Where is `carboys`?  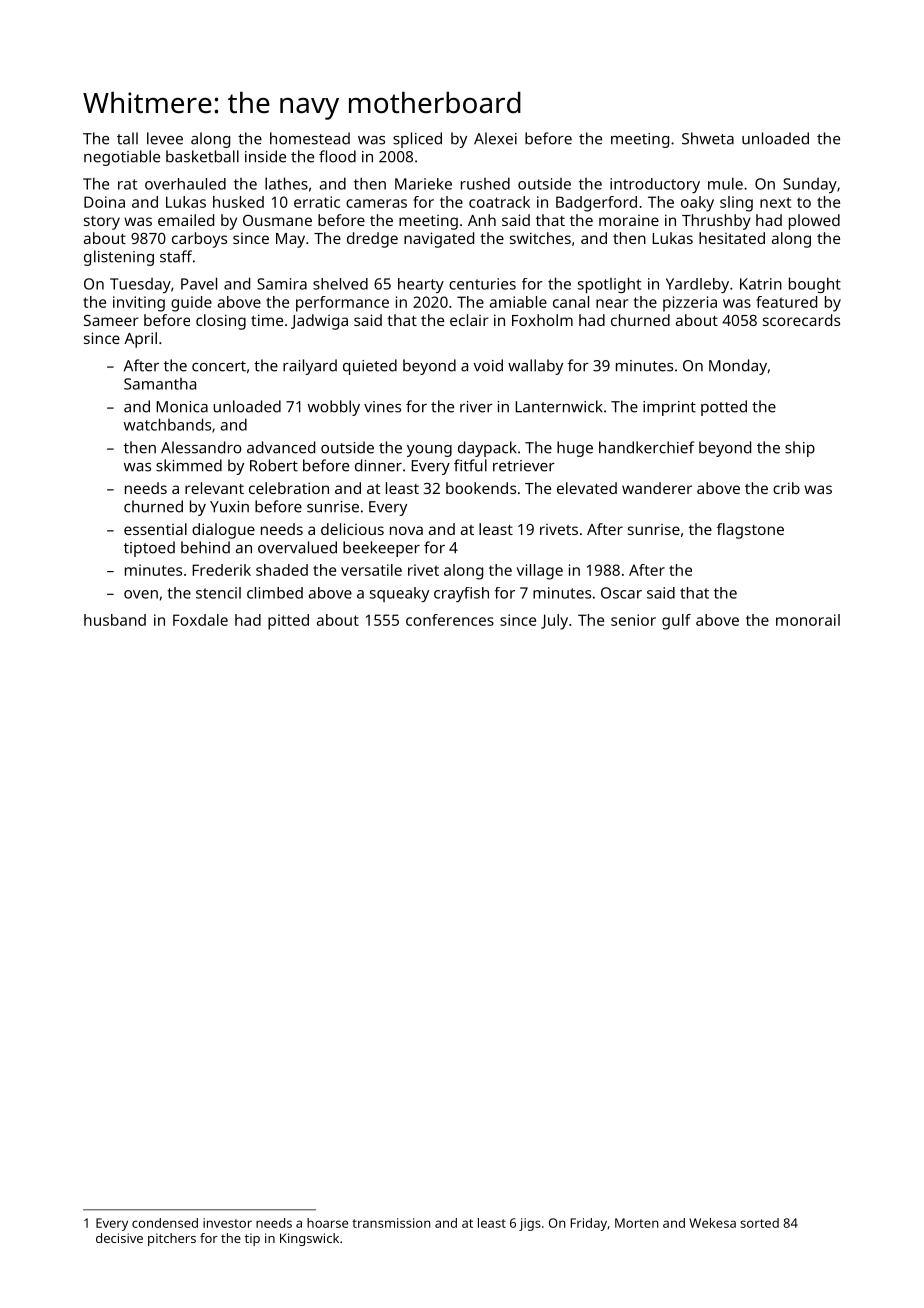
carboys is located at coordinates (199, 240).
